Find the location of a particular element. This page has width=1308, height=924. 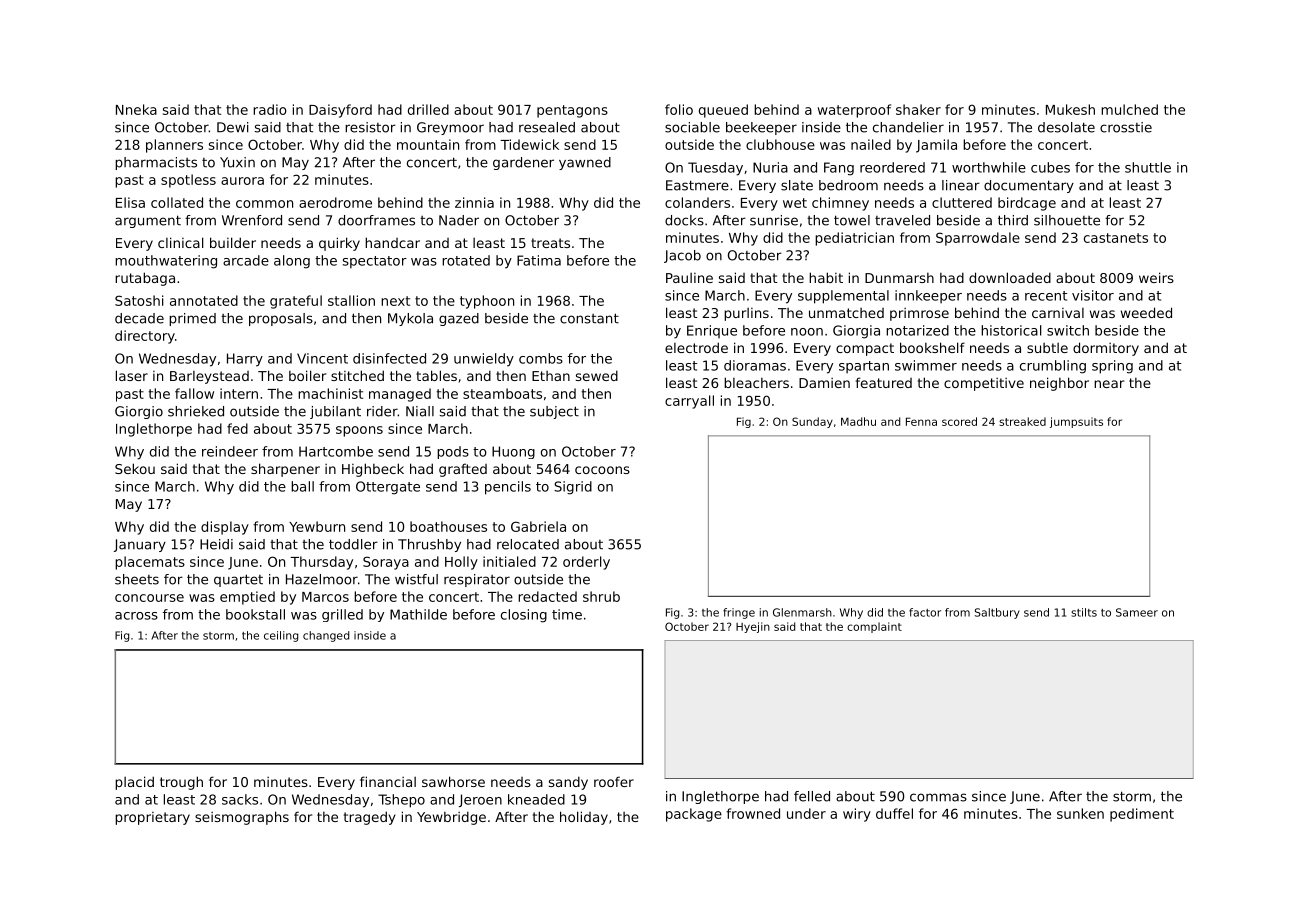

initialed is located at coordinates (509, 561).
